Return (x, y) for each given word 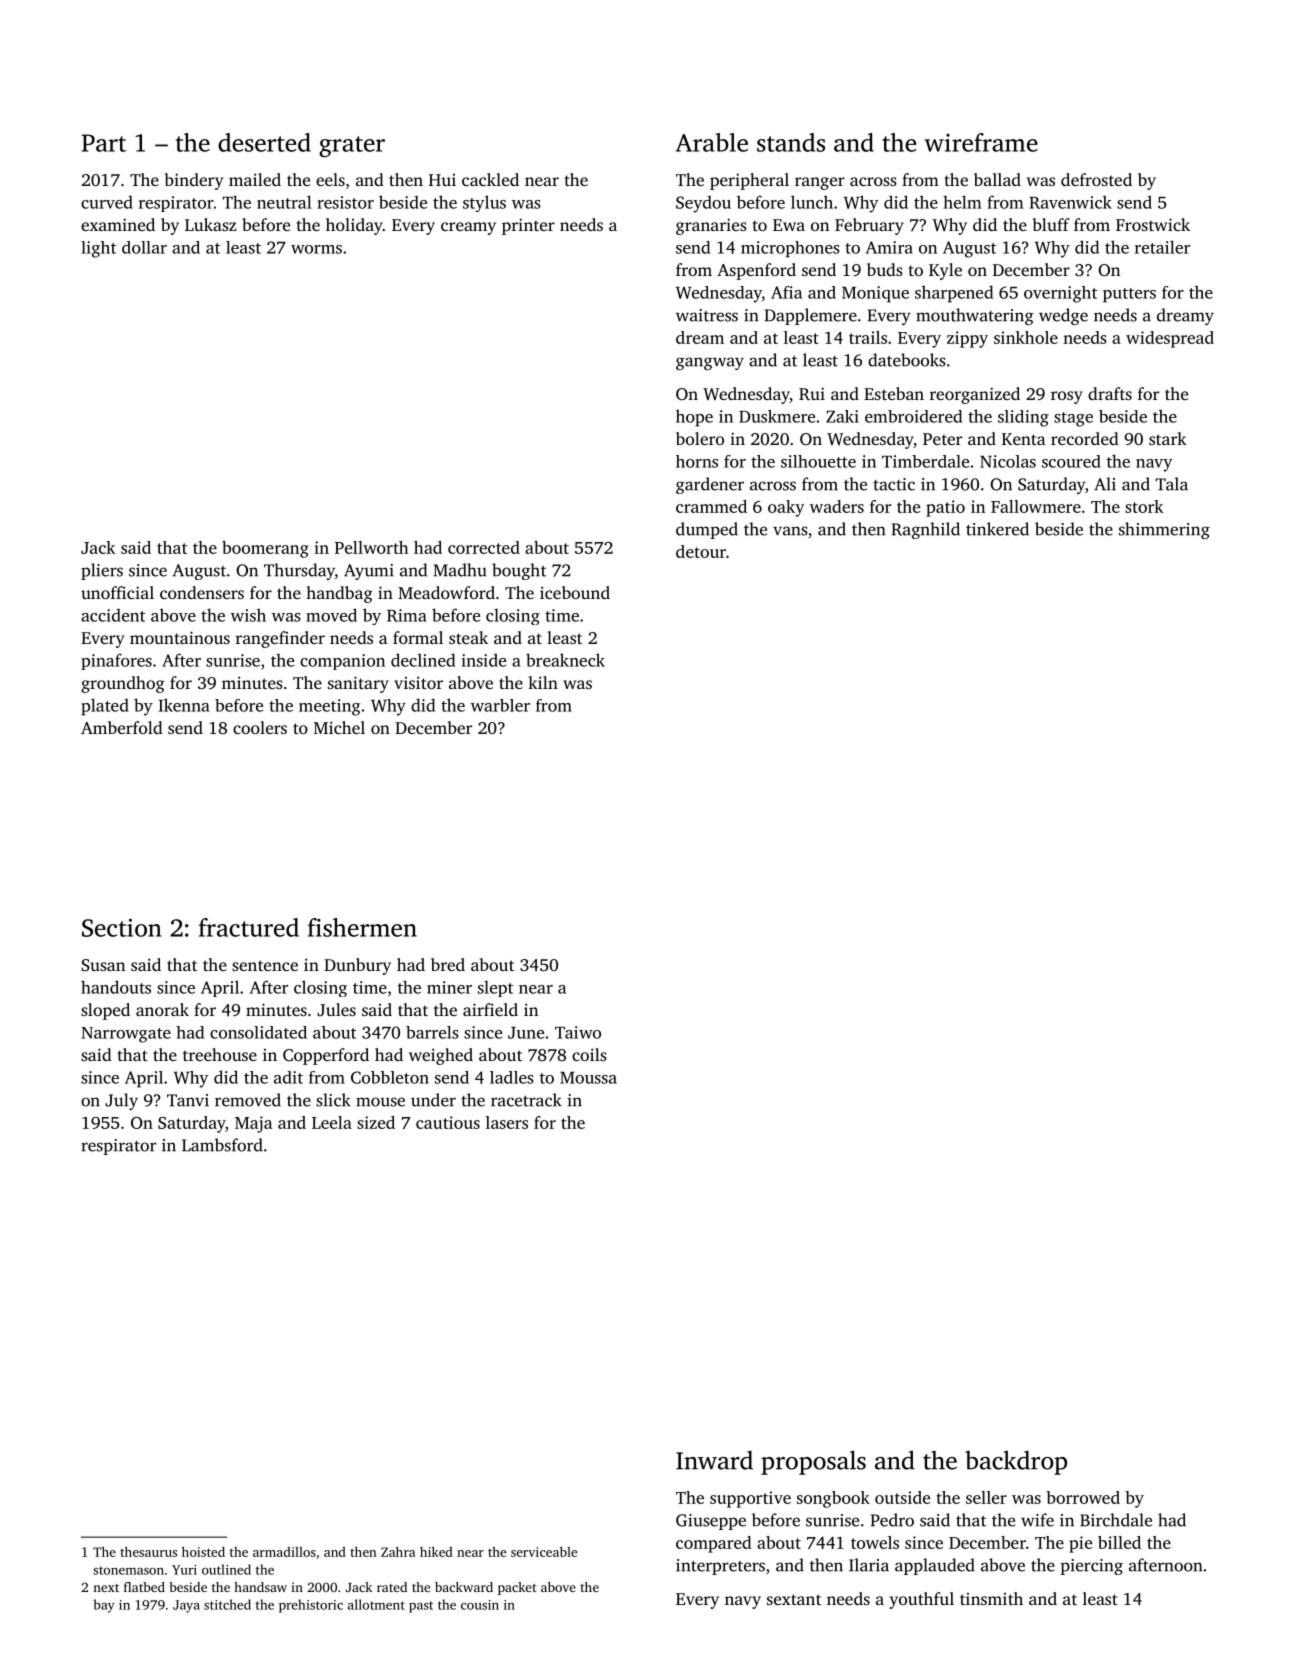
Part (103, 143)
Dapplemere (811, 316)
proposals (813, 1462)
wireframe (981, 142)
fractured (249, 927)
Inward (714, 1460)
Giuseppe (711, 1522)
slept (495, 988)
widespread (1170, 339)
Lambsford (222, 1145)
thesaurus (148, 1551)
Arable (712, 142)
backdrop (1016, 1462)
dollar (144, 247)
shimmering (1164, 530)
